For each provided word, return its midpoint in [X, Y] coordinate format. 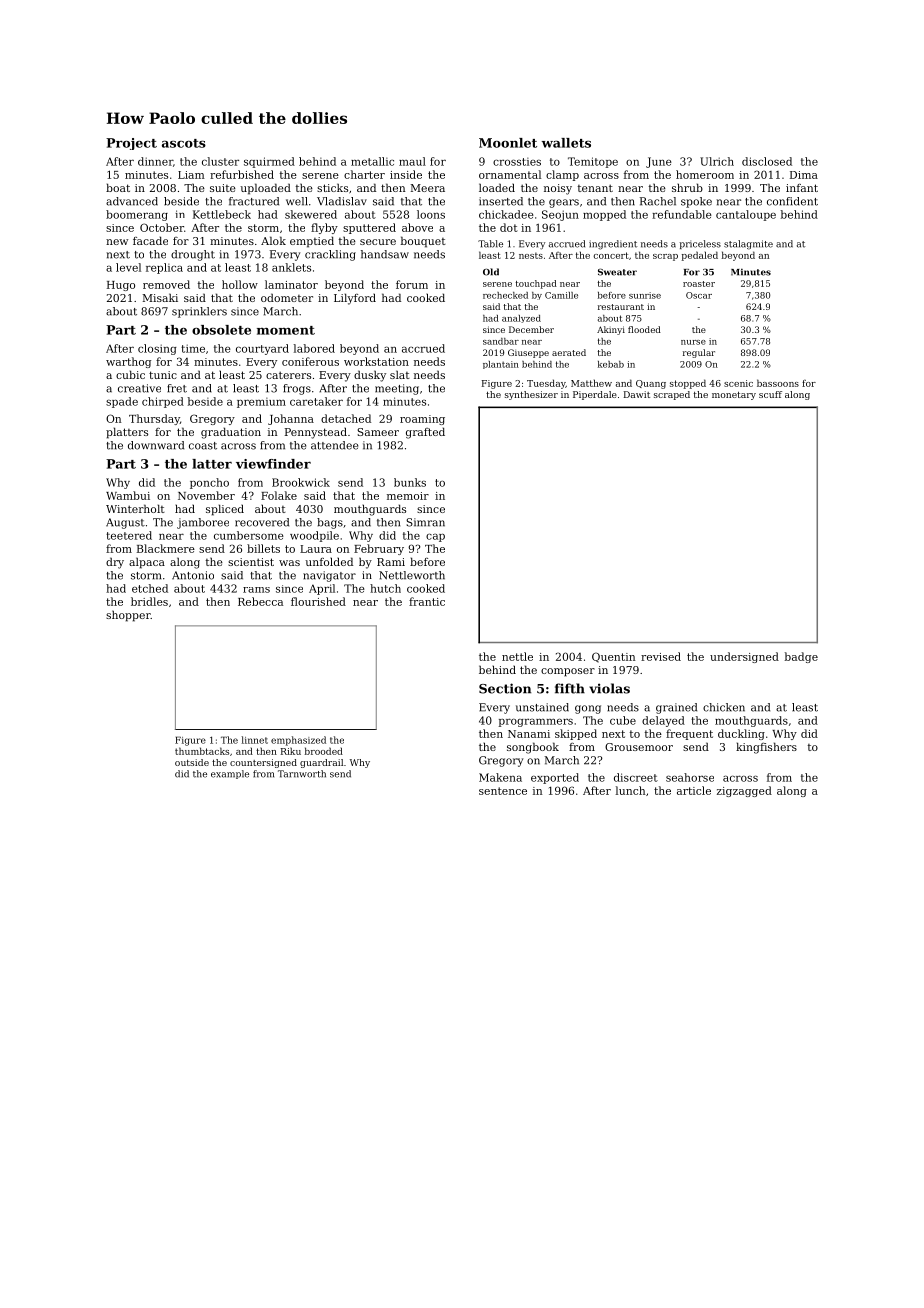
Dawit [637, 394]
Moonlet [508, 143]
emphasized [298, 741]
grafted [425, 433]
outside [192, 762]
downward [156, 445]
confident [792, 201]
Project [131, 144]
